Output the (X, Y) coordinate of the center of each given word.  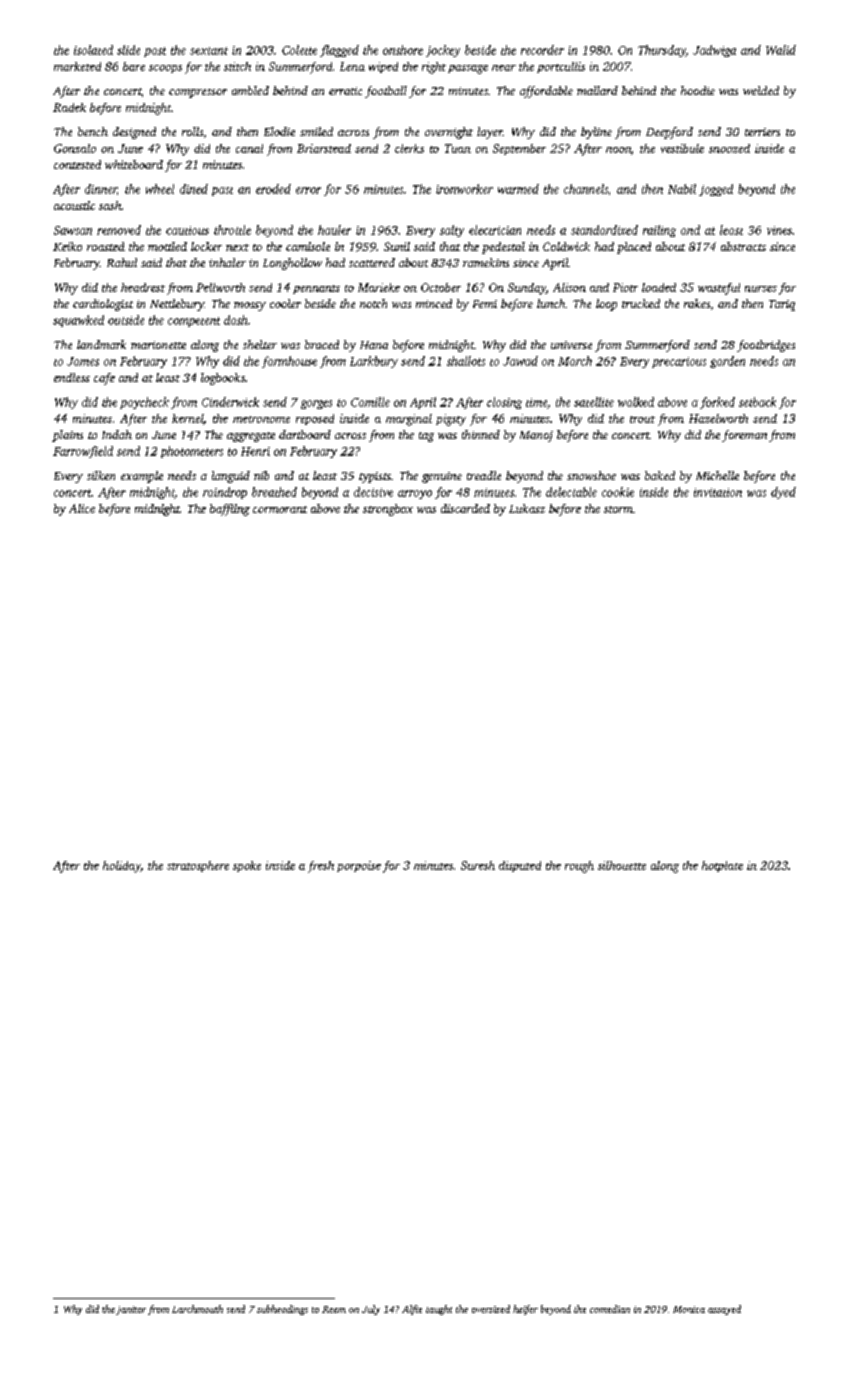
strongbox (388, 510)
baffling (230, 510)
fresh (321, 867)
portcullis (561, 67)
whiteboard (134, 164)
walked (636, 402)
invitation (718, 492)
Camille (370, 402)
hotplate (722, 866)
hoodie (698, 90)
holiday (122, 867)
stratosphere (198, 866)
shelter (260, 344)
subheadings (282, 1310)
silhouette (622, 865)
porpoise (359, 866)
